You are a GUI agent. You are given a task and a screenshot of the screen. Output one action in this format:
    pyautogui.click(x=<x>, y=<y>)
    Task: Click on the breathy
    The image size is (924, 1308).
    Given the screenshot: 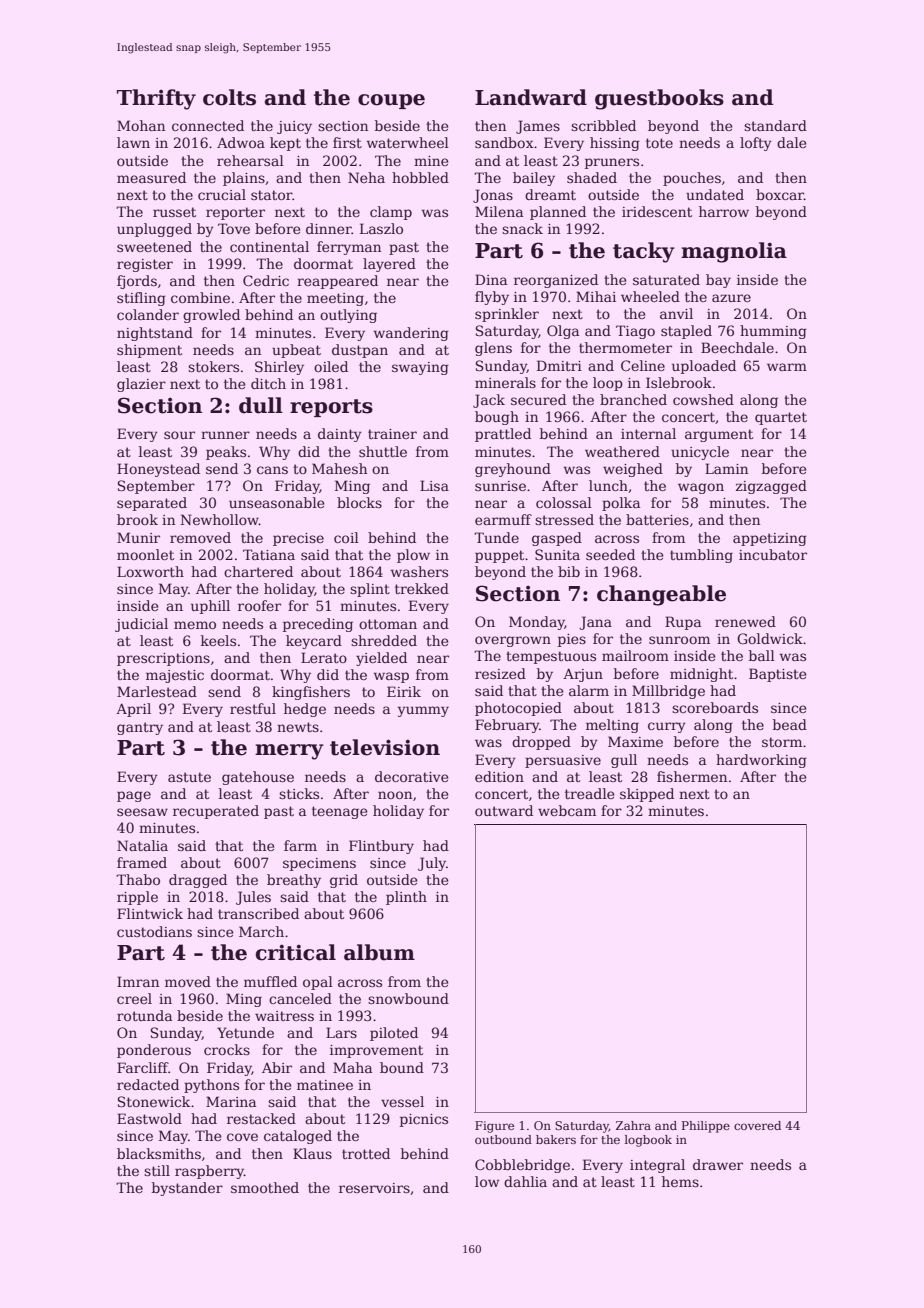 What is the action you would take?
    pyautogui.click(x=294, y=881)
